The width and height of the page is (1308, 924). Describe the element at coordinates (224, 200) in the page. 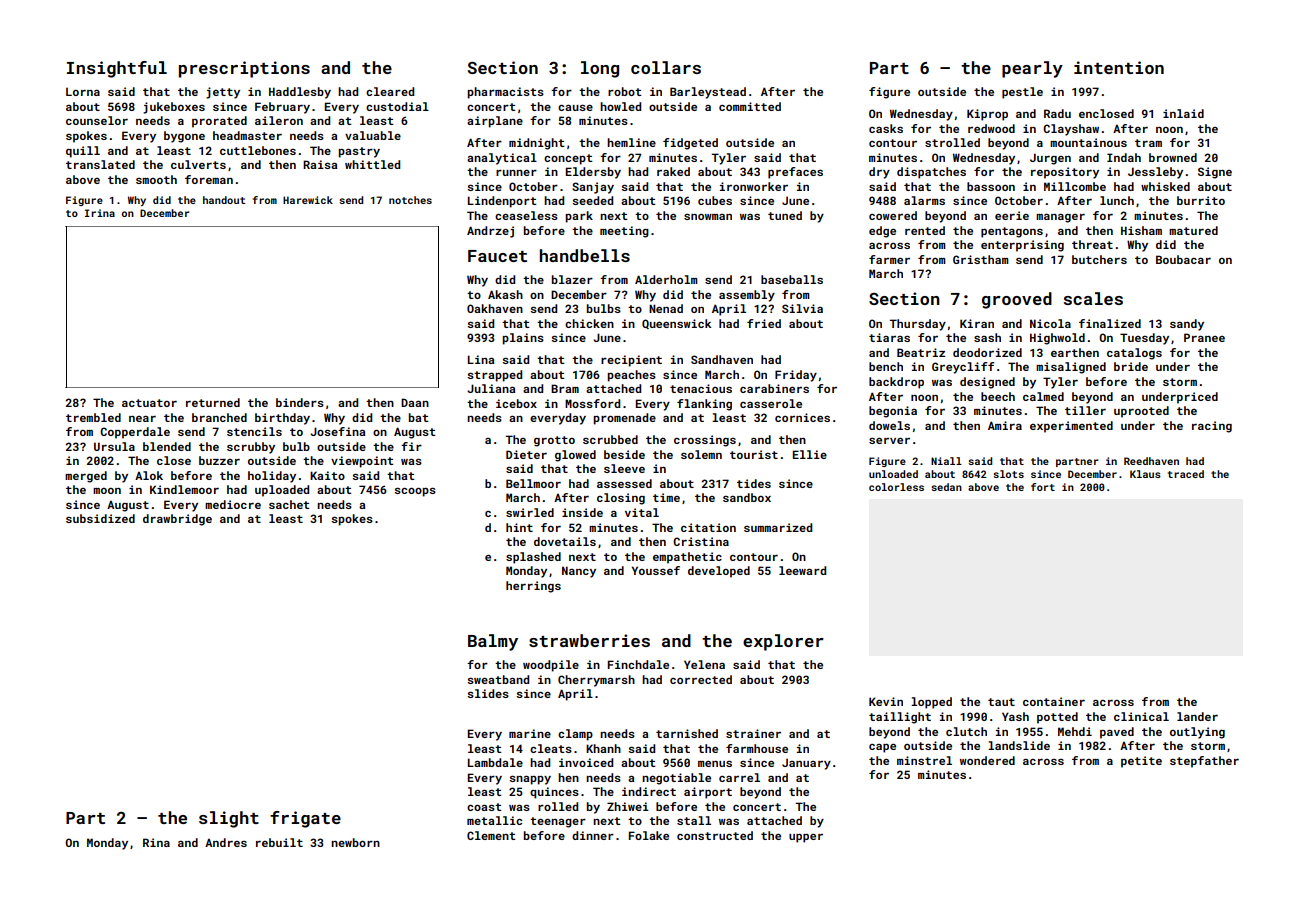

I see `handout` at that location.
